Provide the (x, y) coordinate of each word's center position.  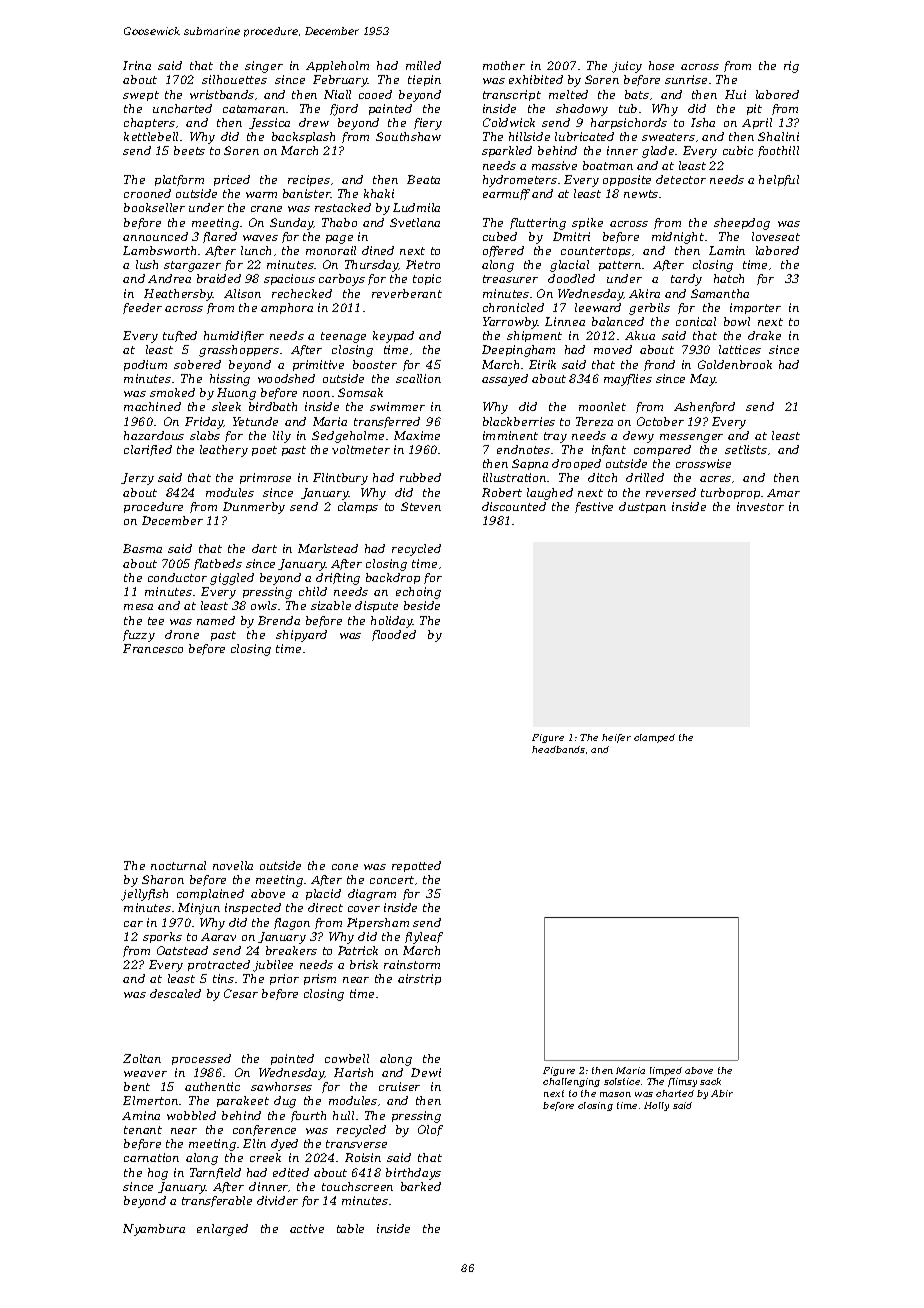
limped (666, 1071)
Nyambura (154, 1230)
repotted (416, 866)
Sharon (163, 879)
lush (147, 264)
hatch (729, 278)
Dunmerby (254, 508)
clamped (654, 738)
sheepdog (742, 224)
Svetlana (415, 222)
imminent (510, 435)
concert (392, 880)
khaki (379, 193)
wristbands (222, 94)
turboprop (730, 493)
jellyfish (144, 895)
